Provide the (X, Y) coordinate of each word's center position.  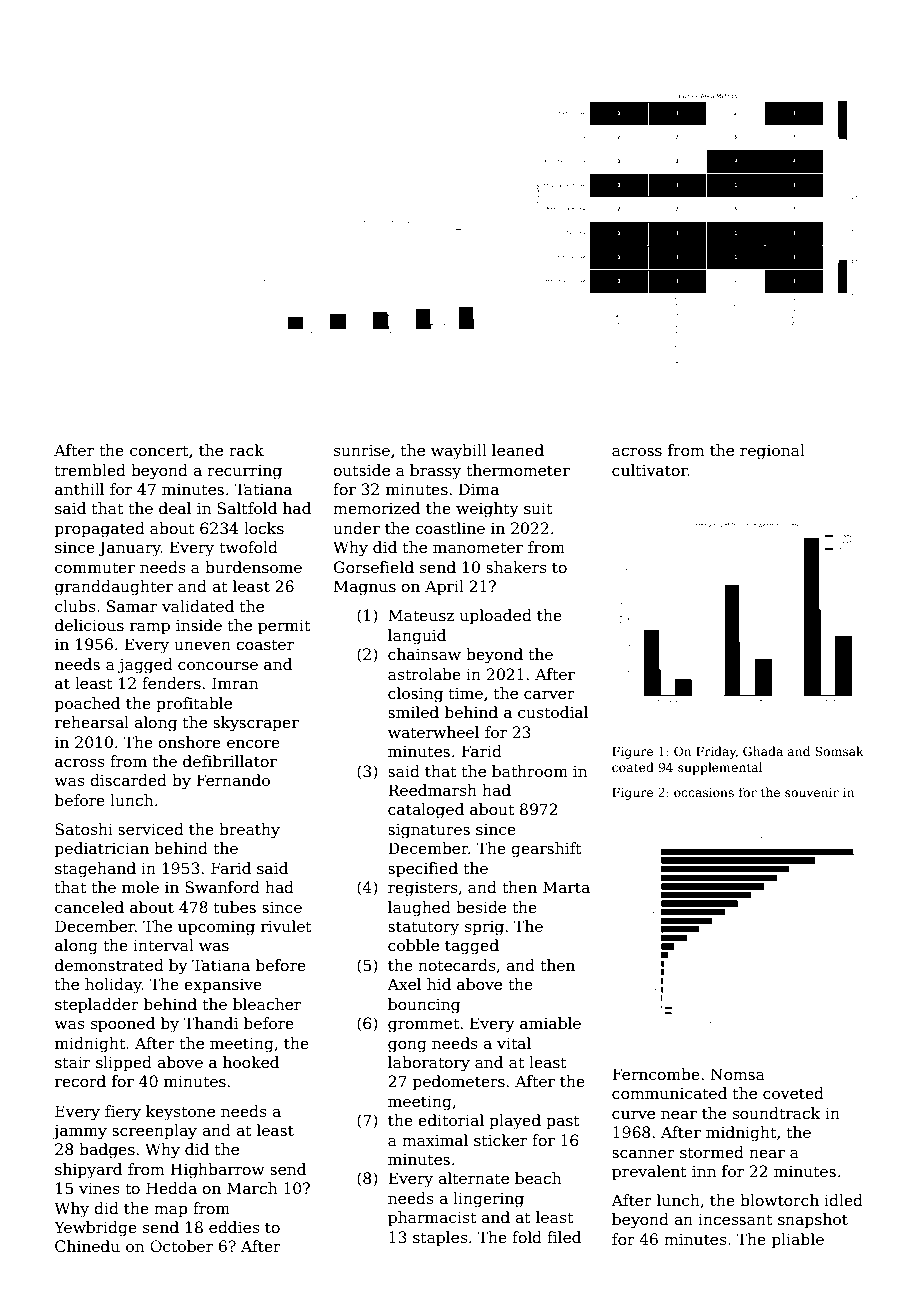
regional (772, 452)
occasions (704, 792)
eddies (234, 1227)
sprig (484, 928)
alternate (473, 1178)
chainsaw (424, 654)
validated (198, 606)
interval (163, 945)
